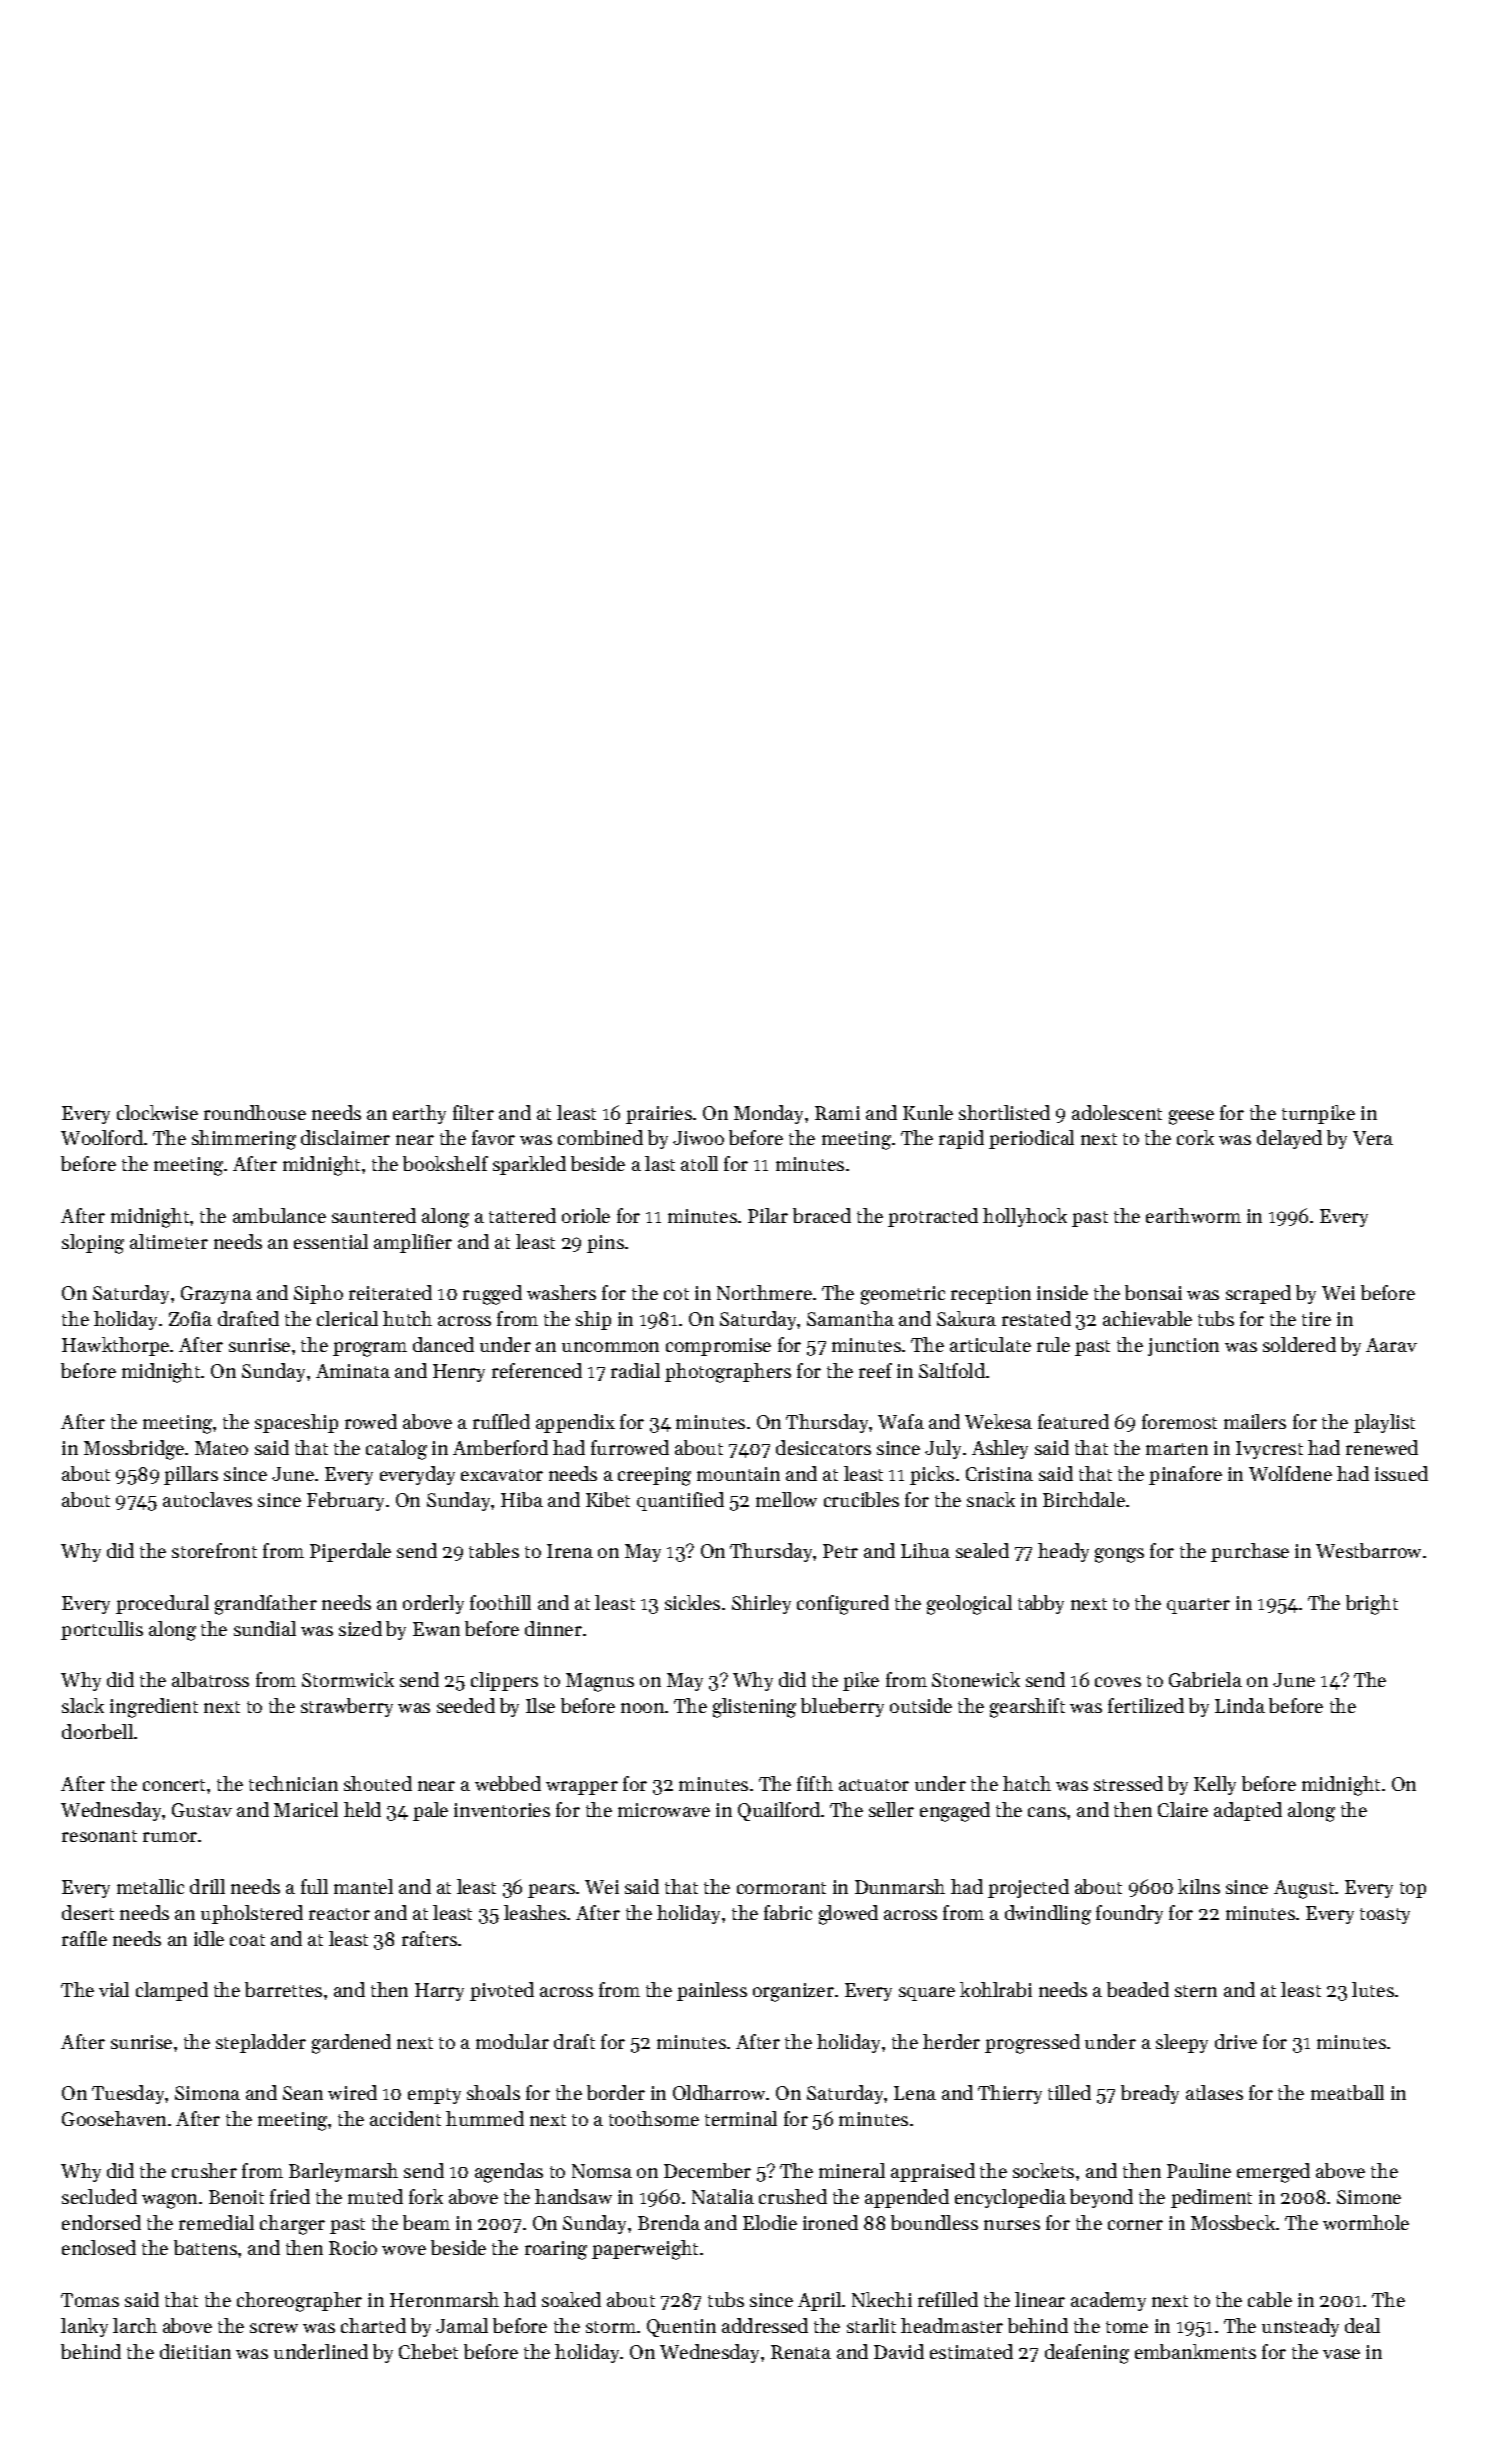  Describe the element at coordinates (413, 1243) in the screenshot. I see `amplifier` at that location.
